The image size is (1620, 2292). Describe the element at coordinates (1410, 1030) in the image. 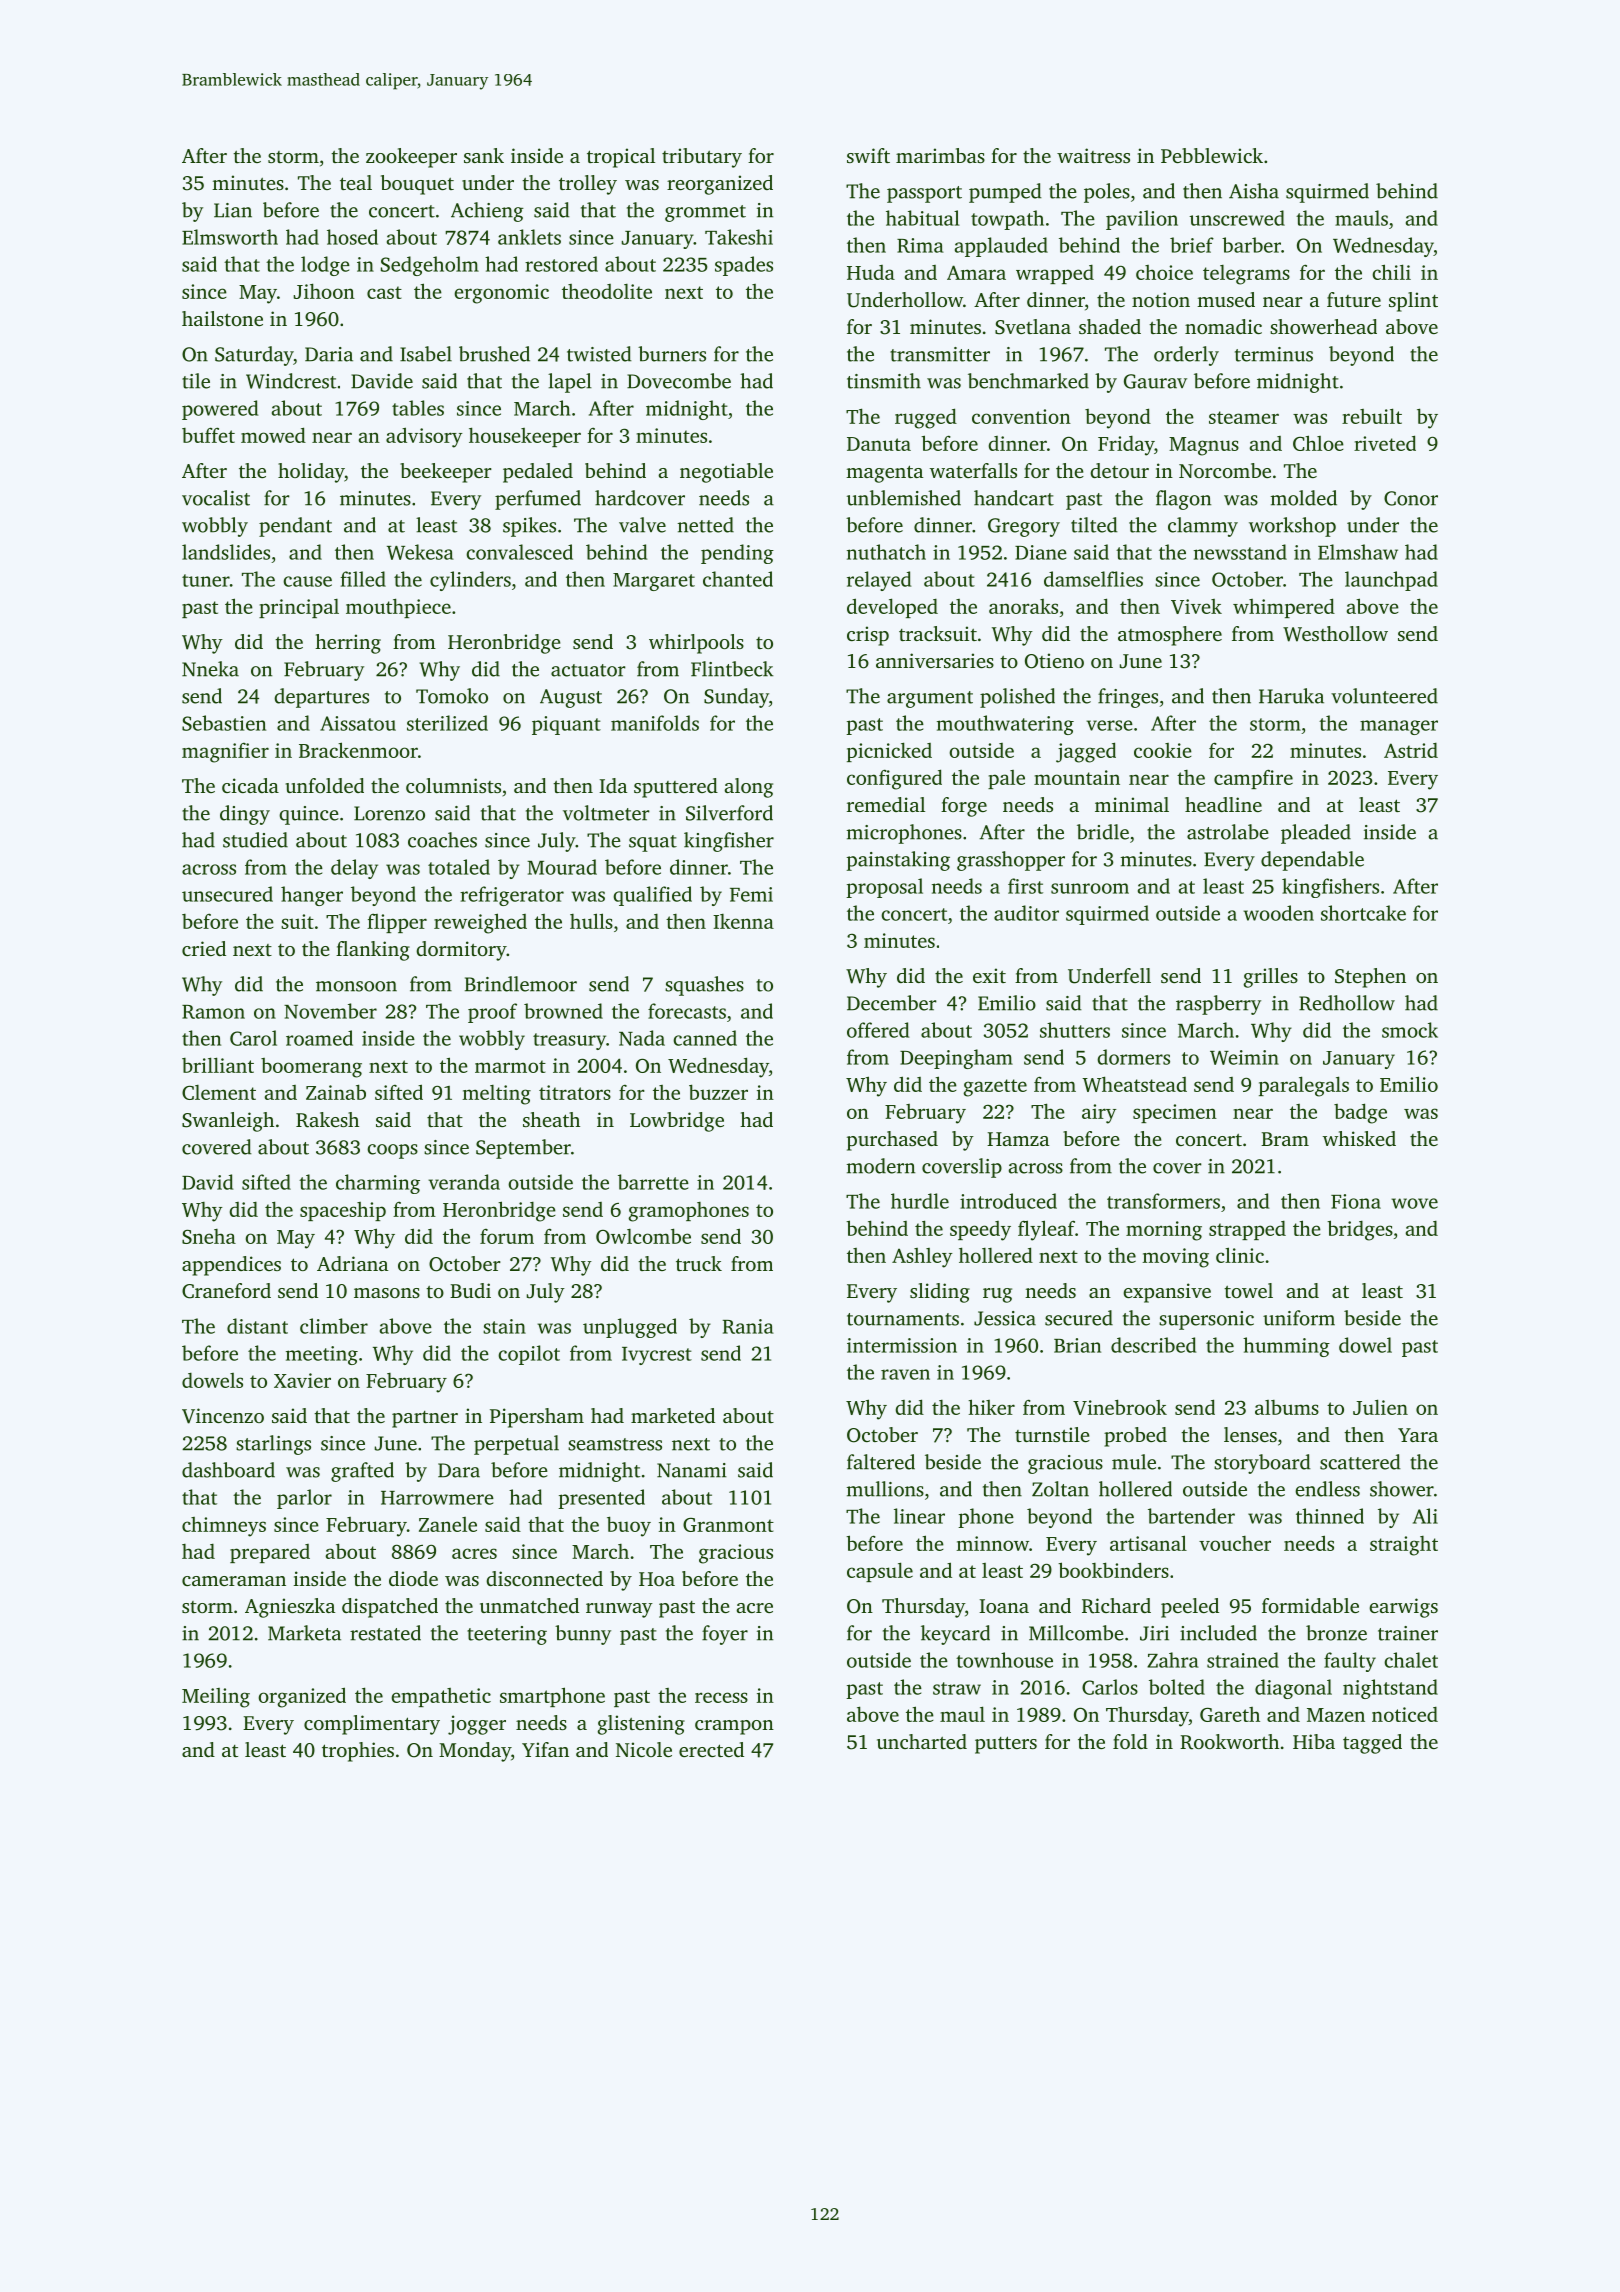

I see `smock` at that location.
